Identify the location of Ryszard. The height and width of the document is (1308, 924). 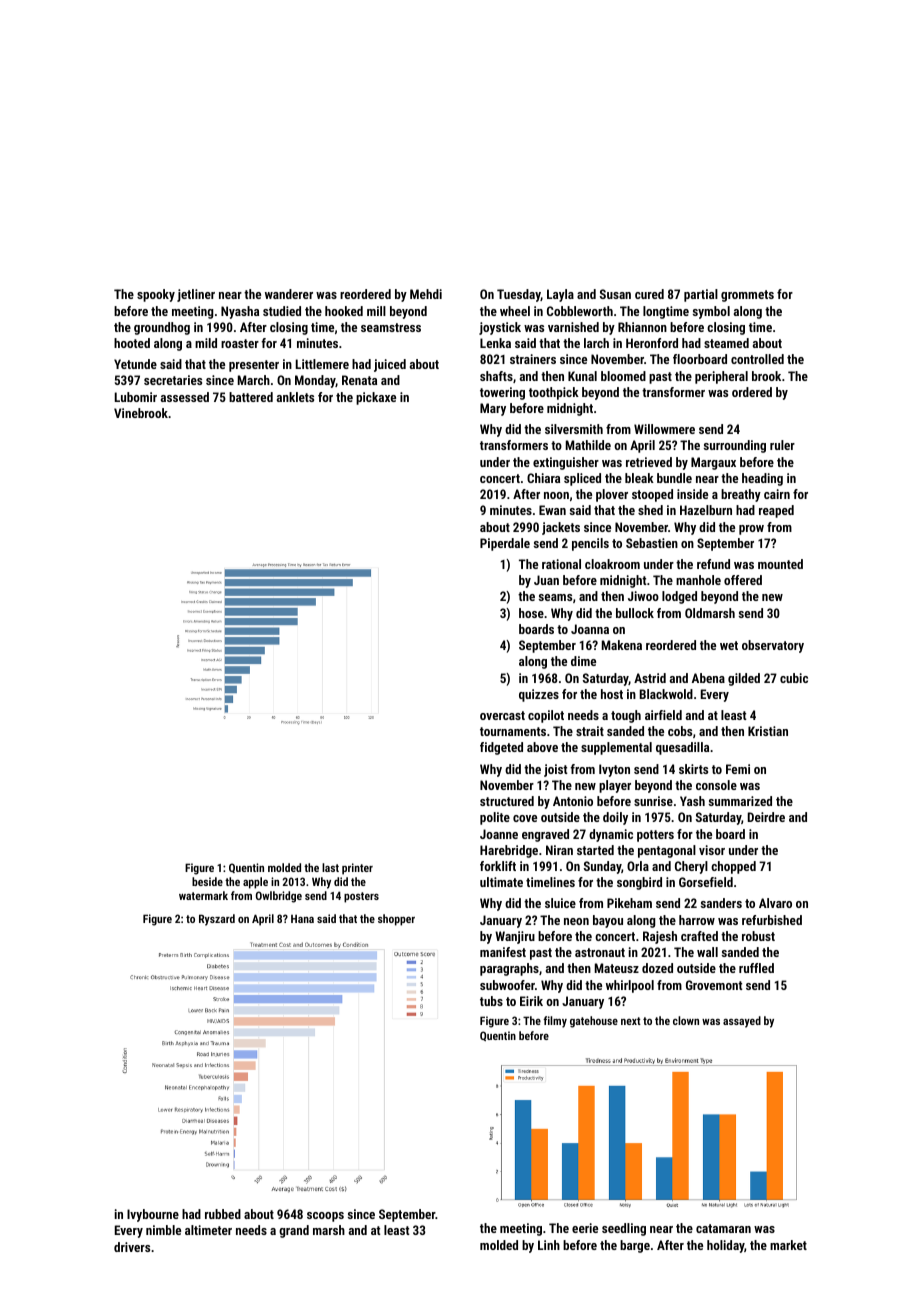
(217, 920).
